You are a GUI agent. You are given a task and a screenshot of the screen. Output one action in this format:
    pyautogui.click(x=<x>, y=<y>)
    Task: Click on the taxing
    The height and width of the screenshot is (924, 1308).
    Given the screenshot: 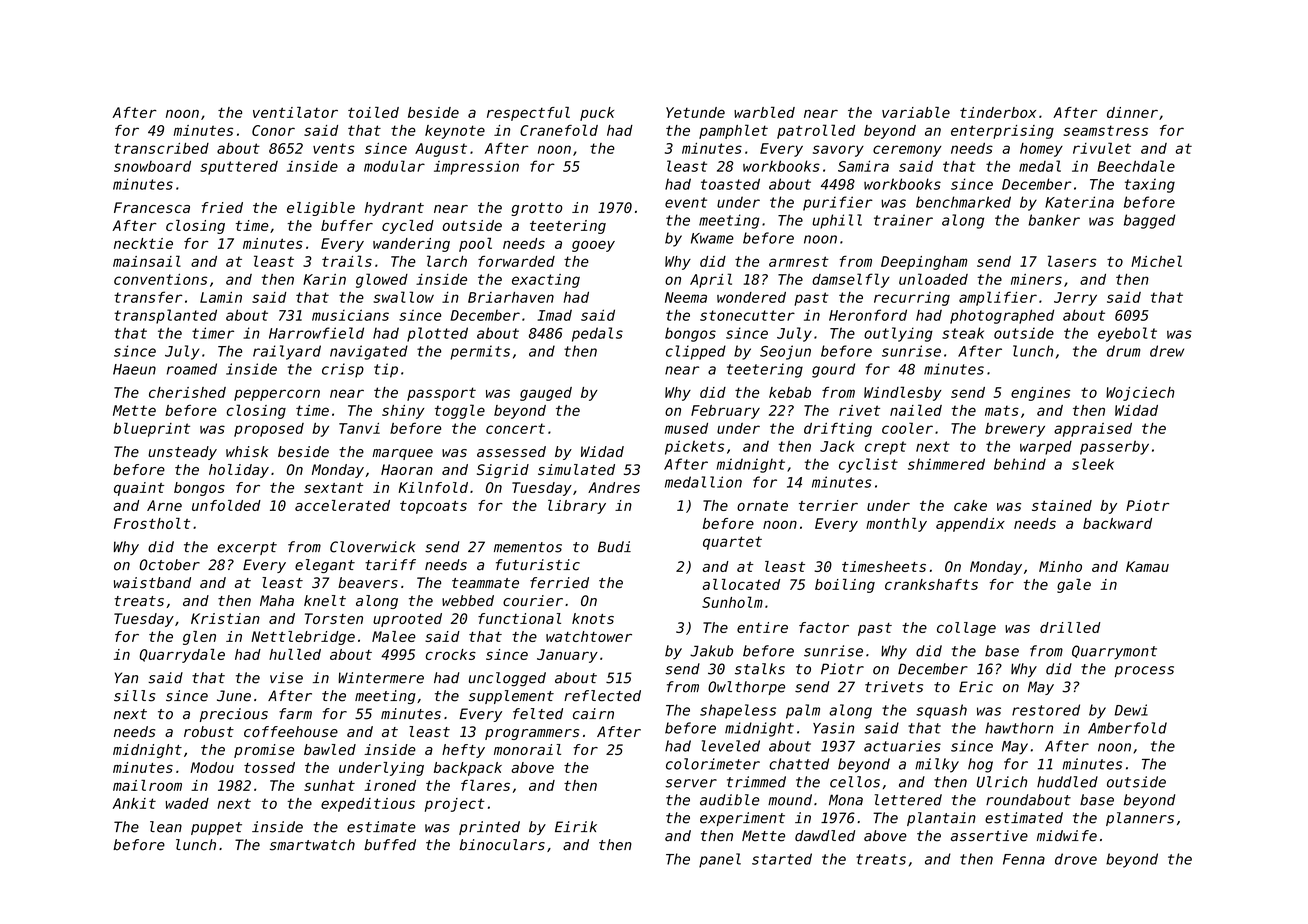 What is the action you would take?
    pyautogui.click(x=1150, y=185)
